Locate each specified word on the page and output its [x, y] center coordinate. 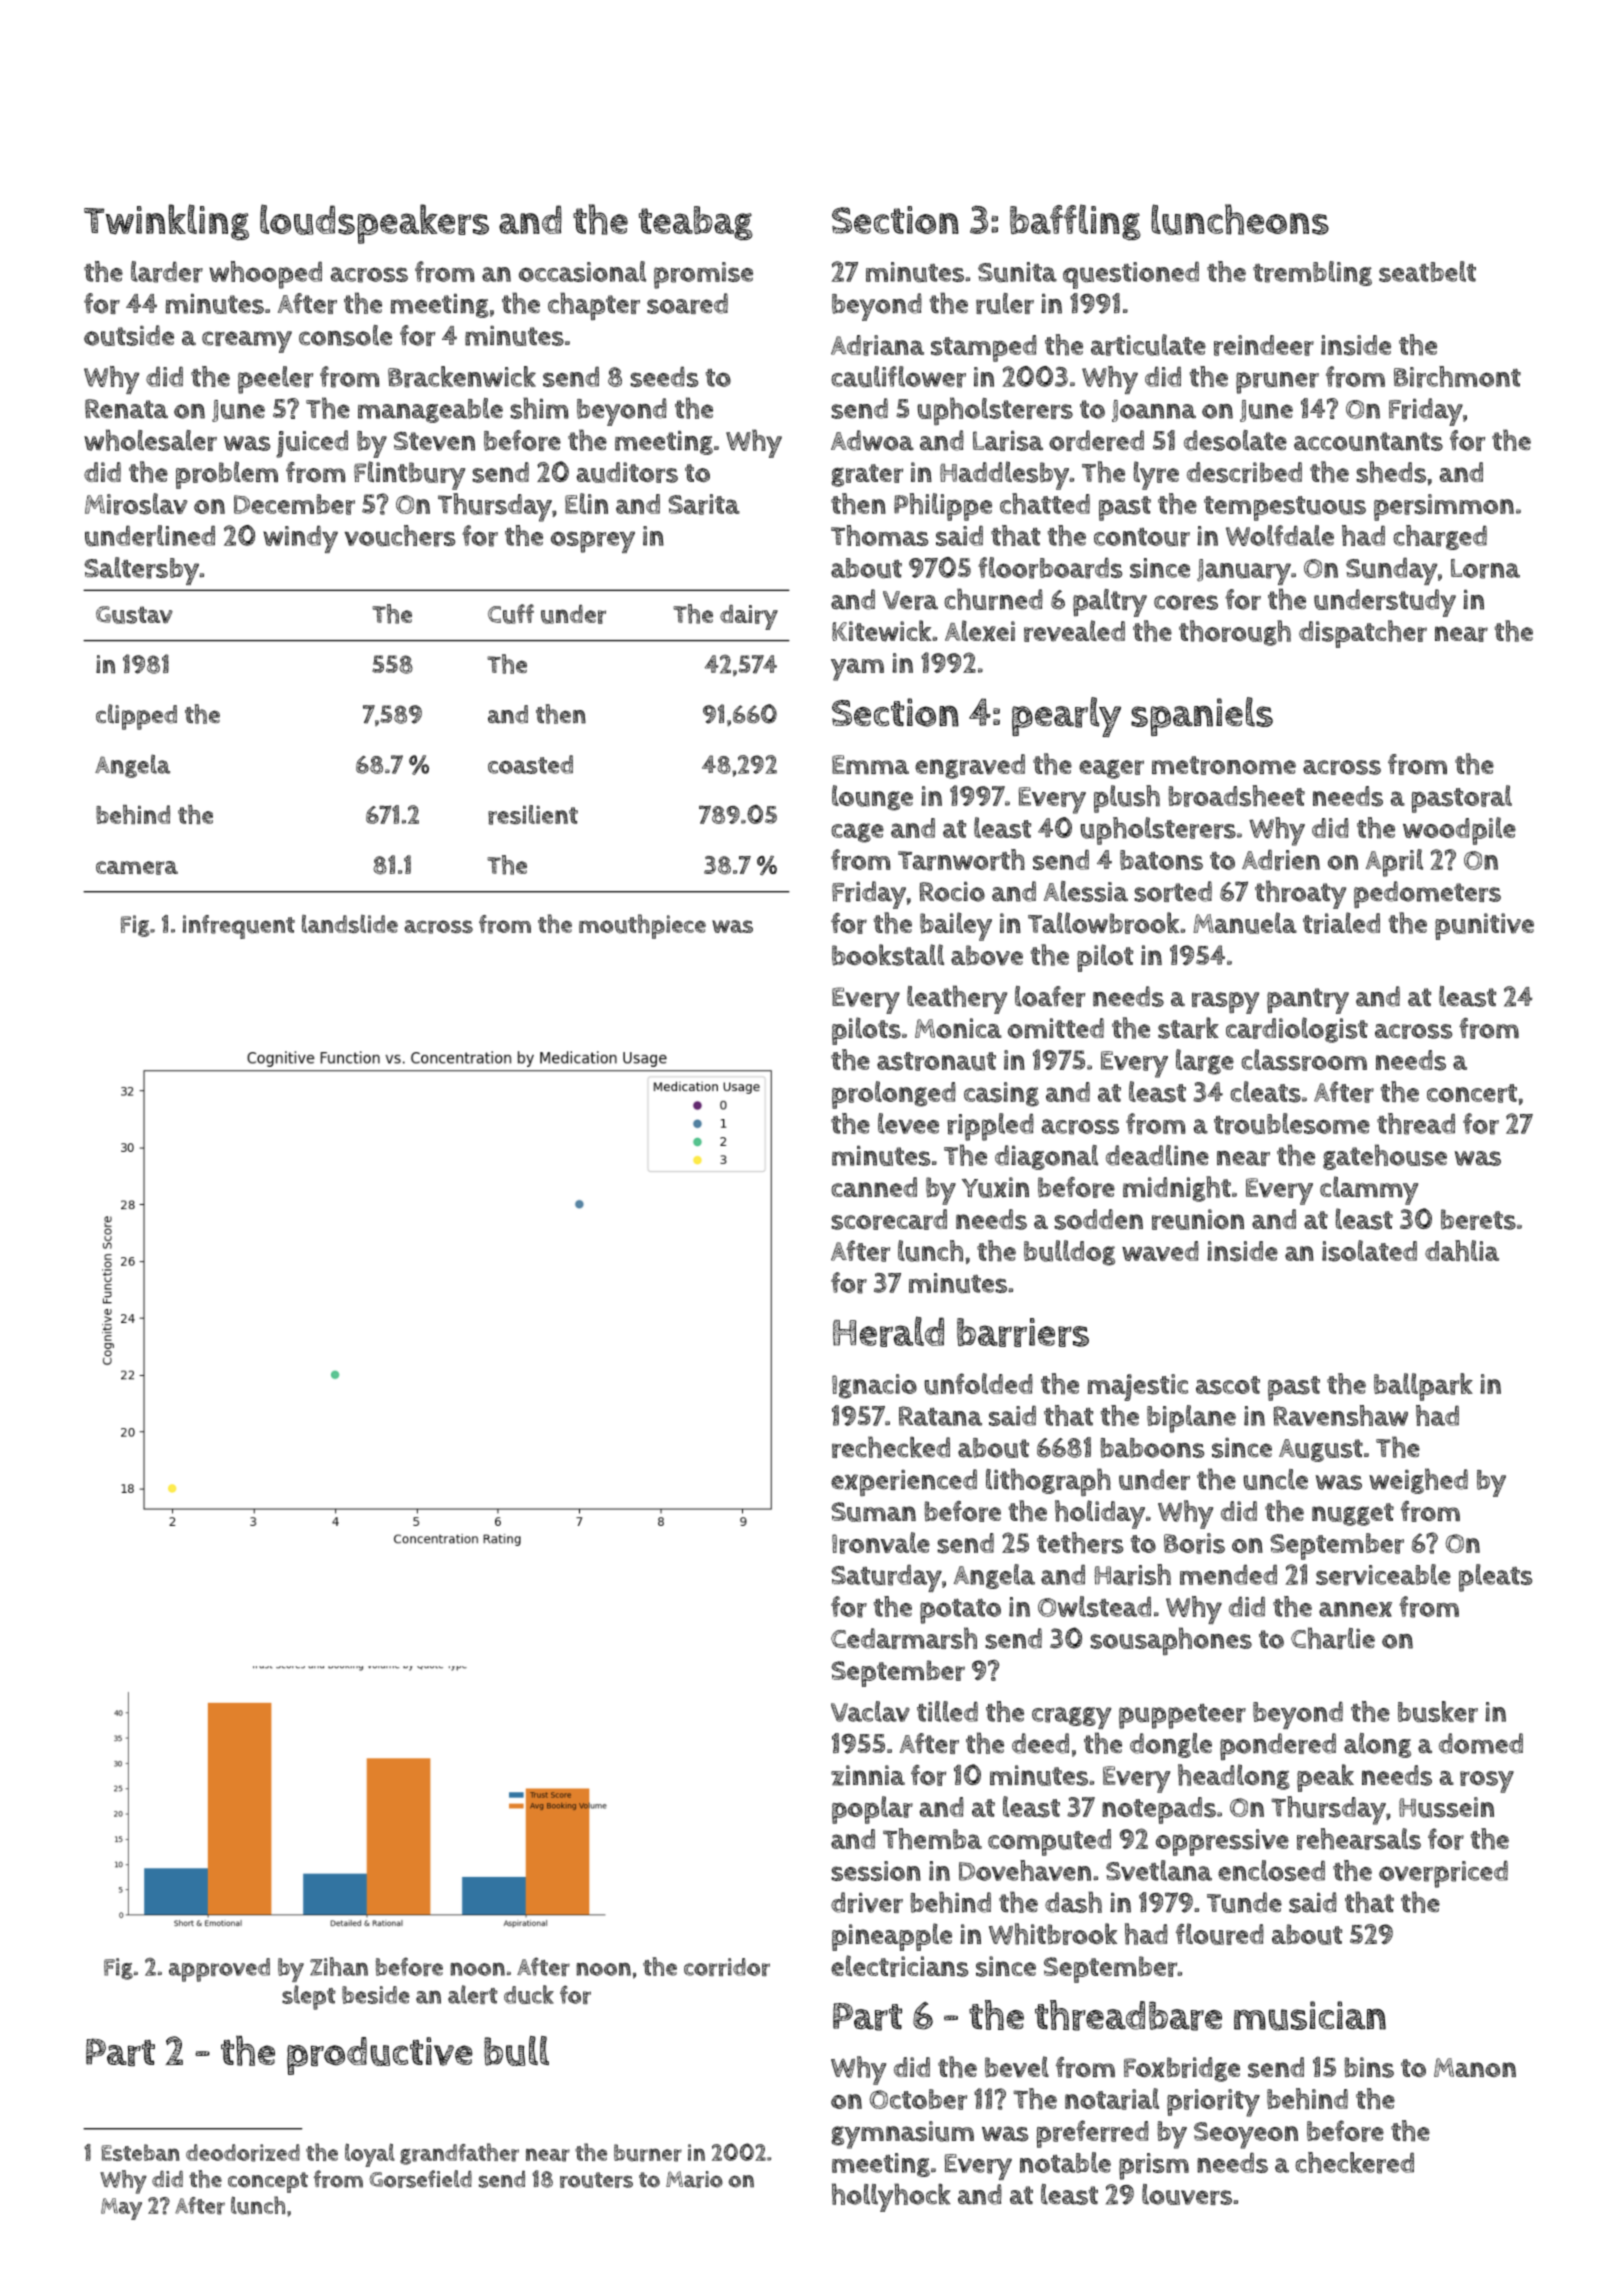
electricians [900, 1966]
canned [874, 1187]
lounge [872, 798]
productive [380, 2056]
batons [1161, 860]
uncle [1276, 1479]
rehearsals [1359, 1839]
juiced [312, 444]
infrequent [239, 927]
